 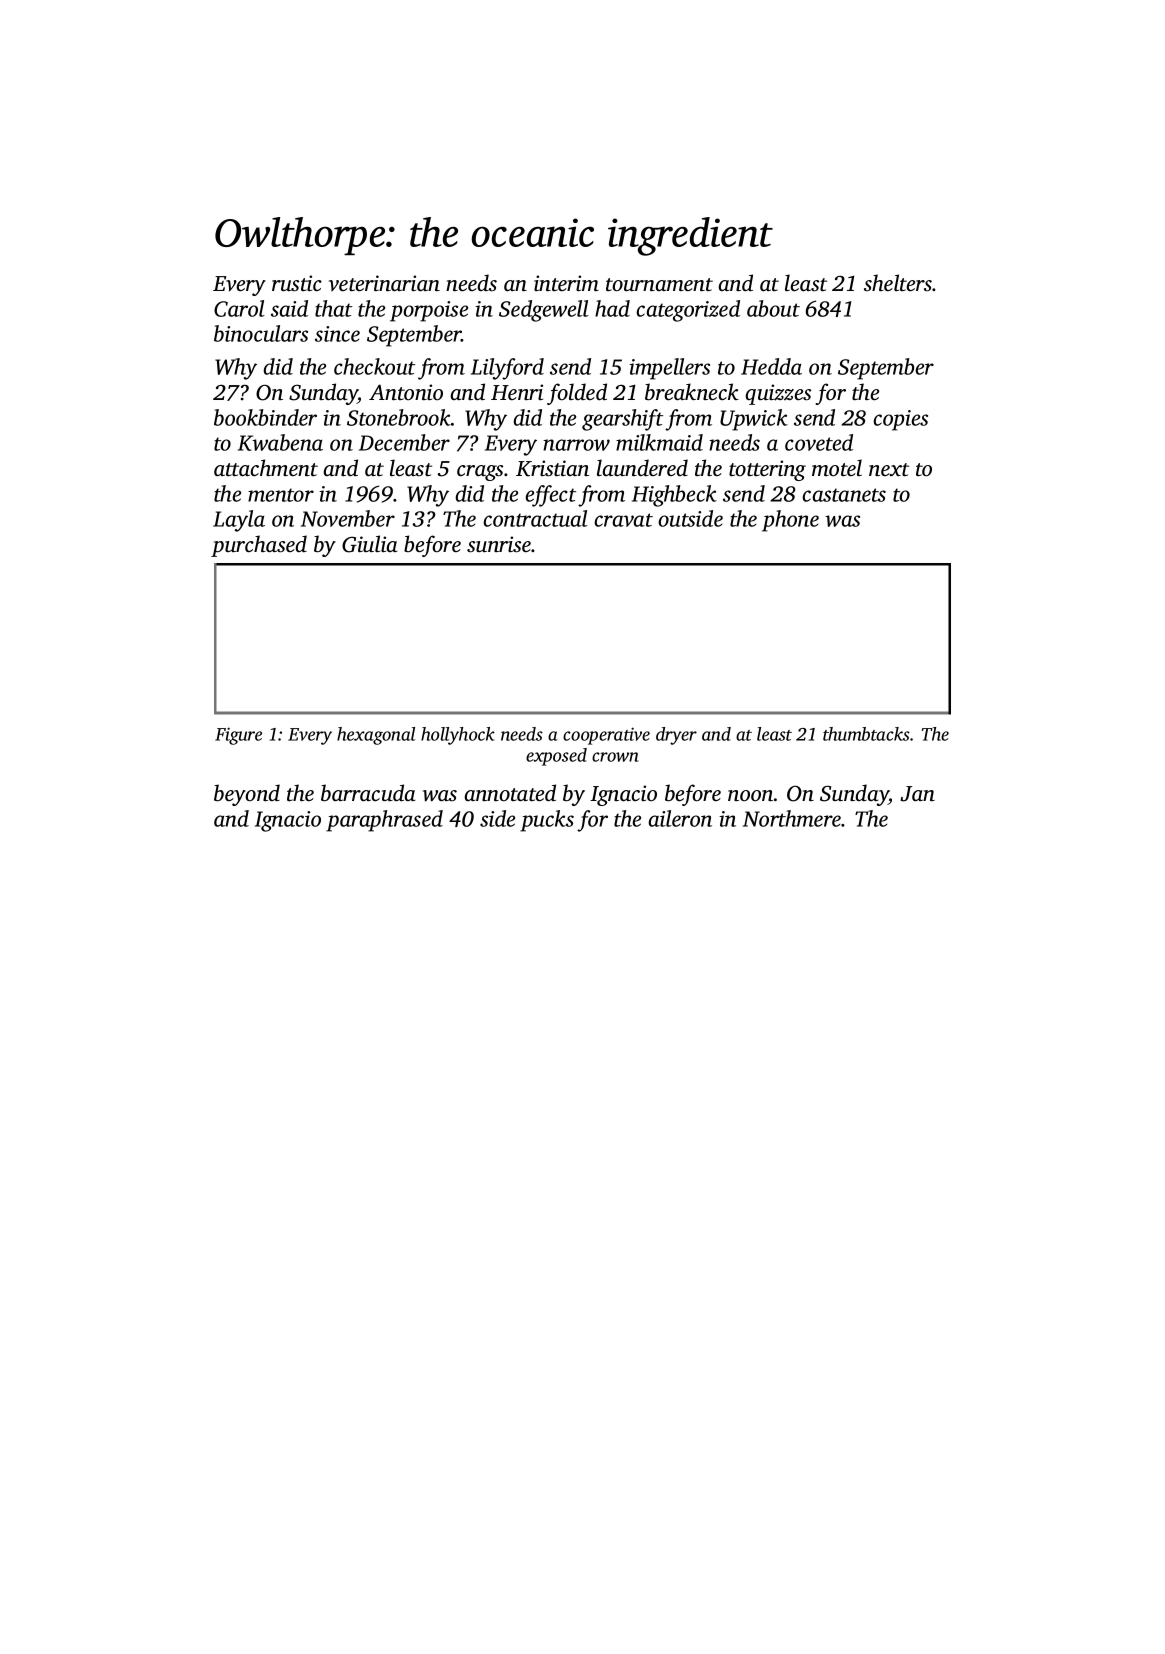 What do you see at coordinates (547, 821) in the screenshot?
I see `pucks` at bounding box center [547, 821].
